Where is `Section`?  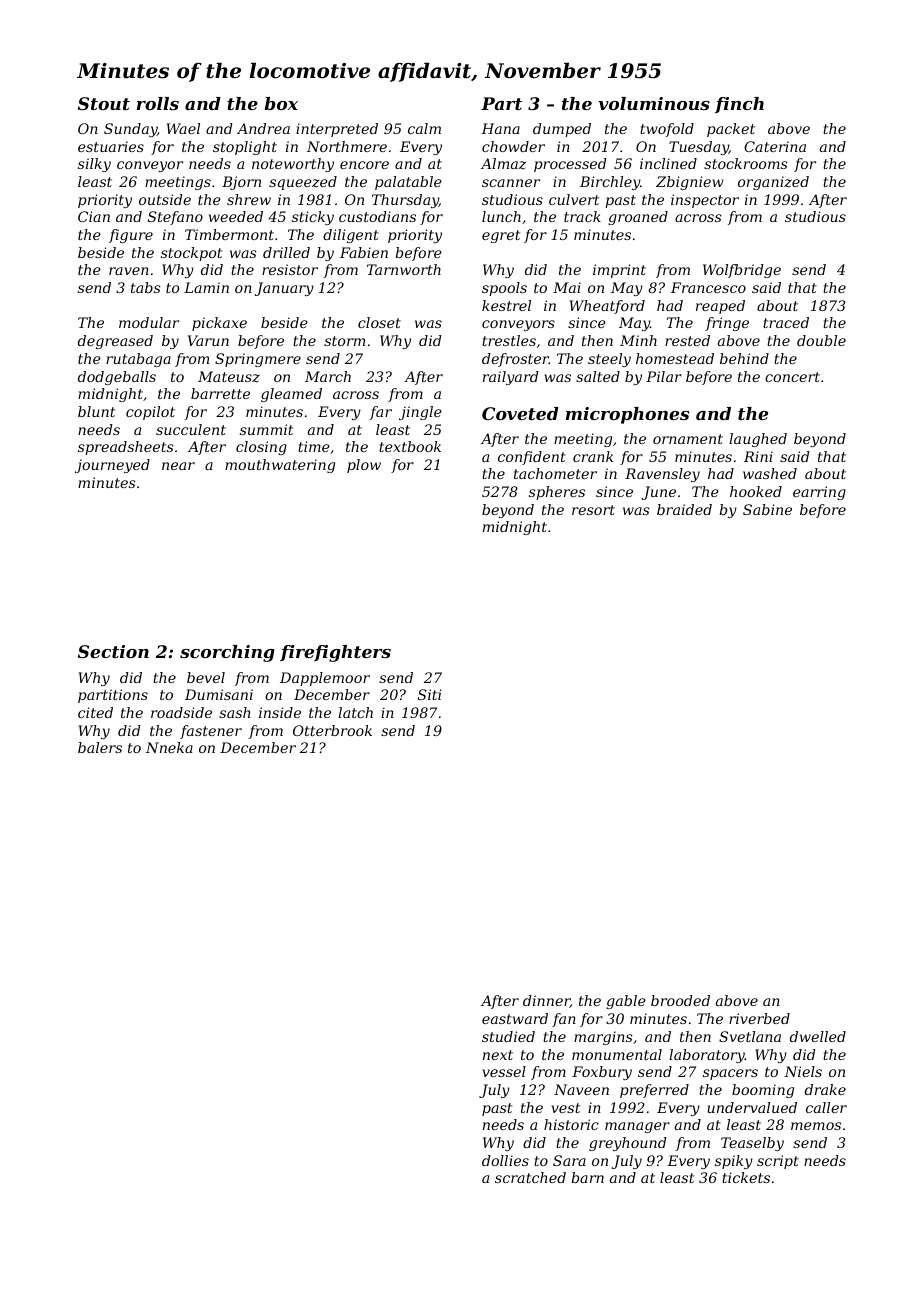 Section is located at coordinates (113, 651).
